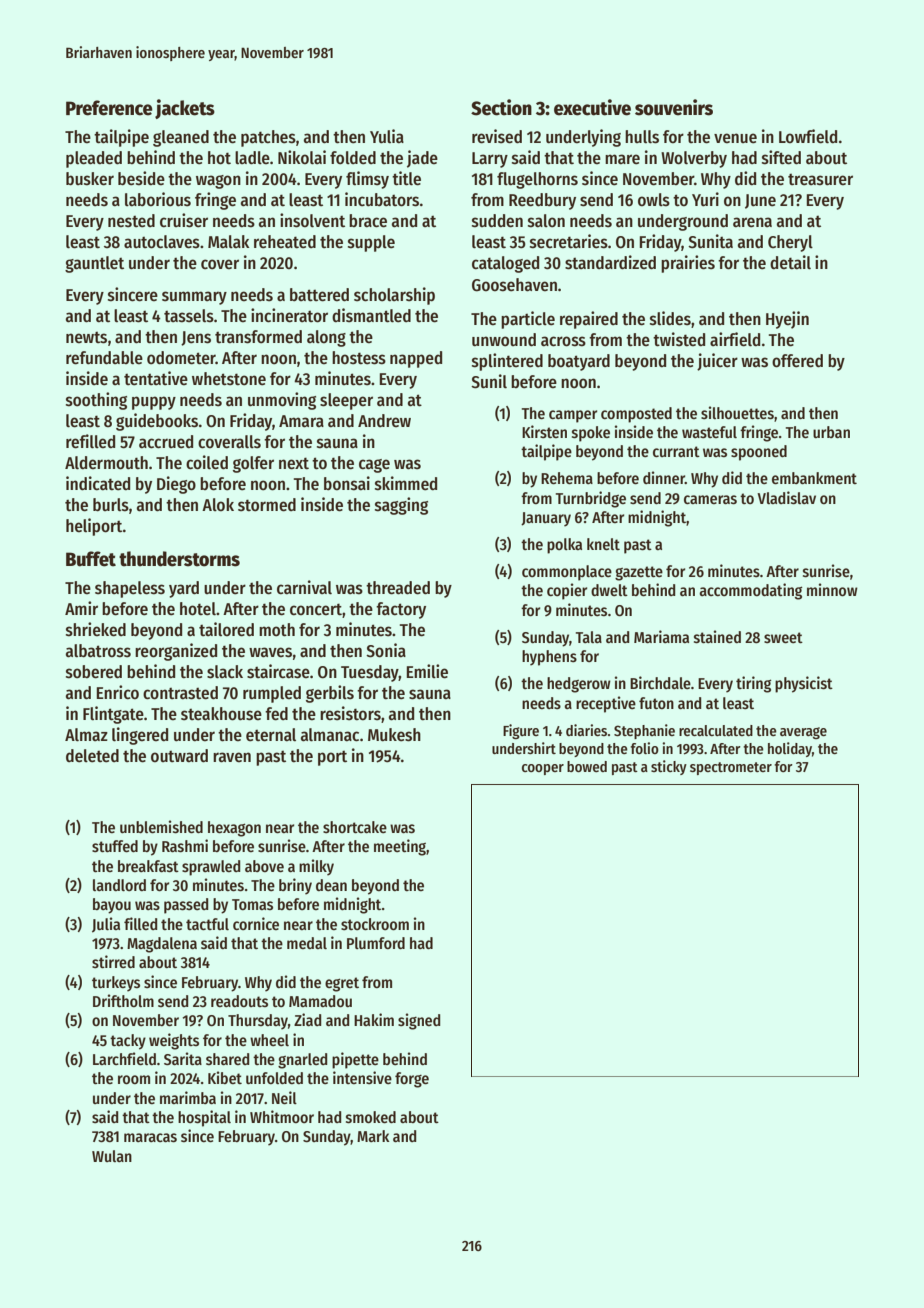 The width and height of the image is (924, 1308). What do you see at coordinates (400, 847) in the image?
I see `meeting` at bounding box center [400, 847].
